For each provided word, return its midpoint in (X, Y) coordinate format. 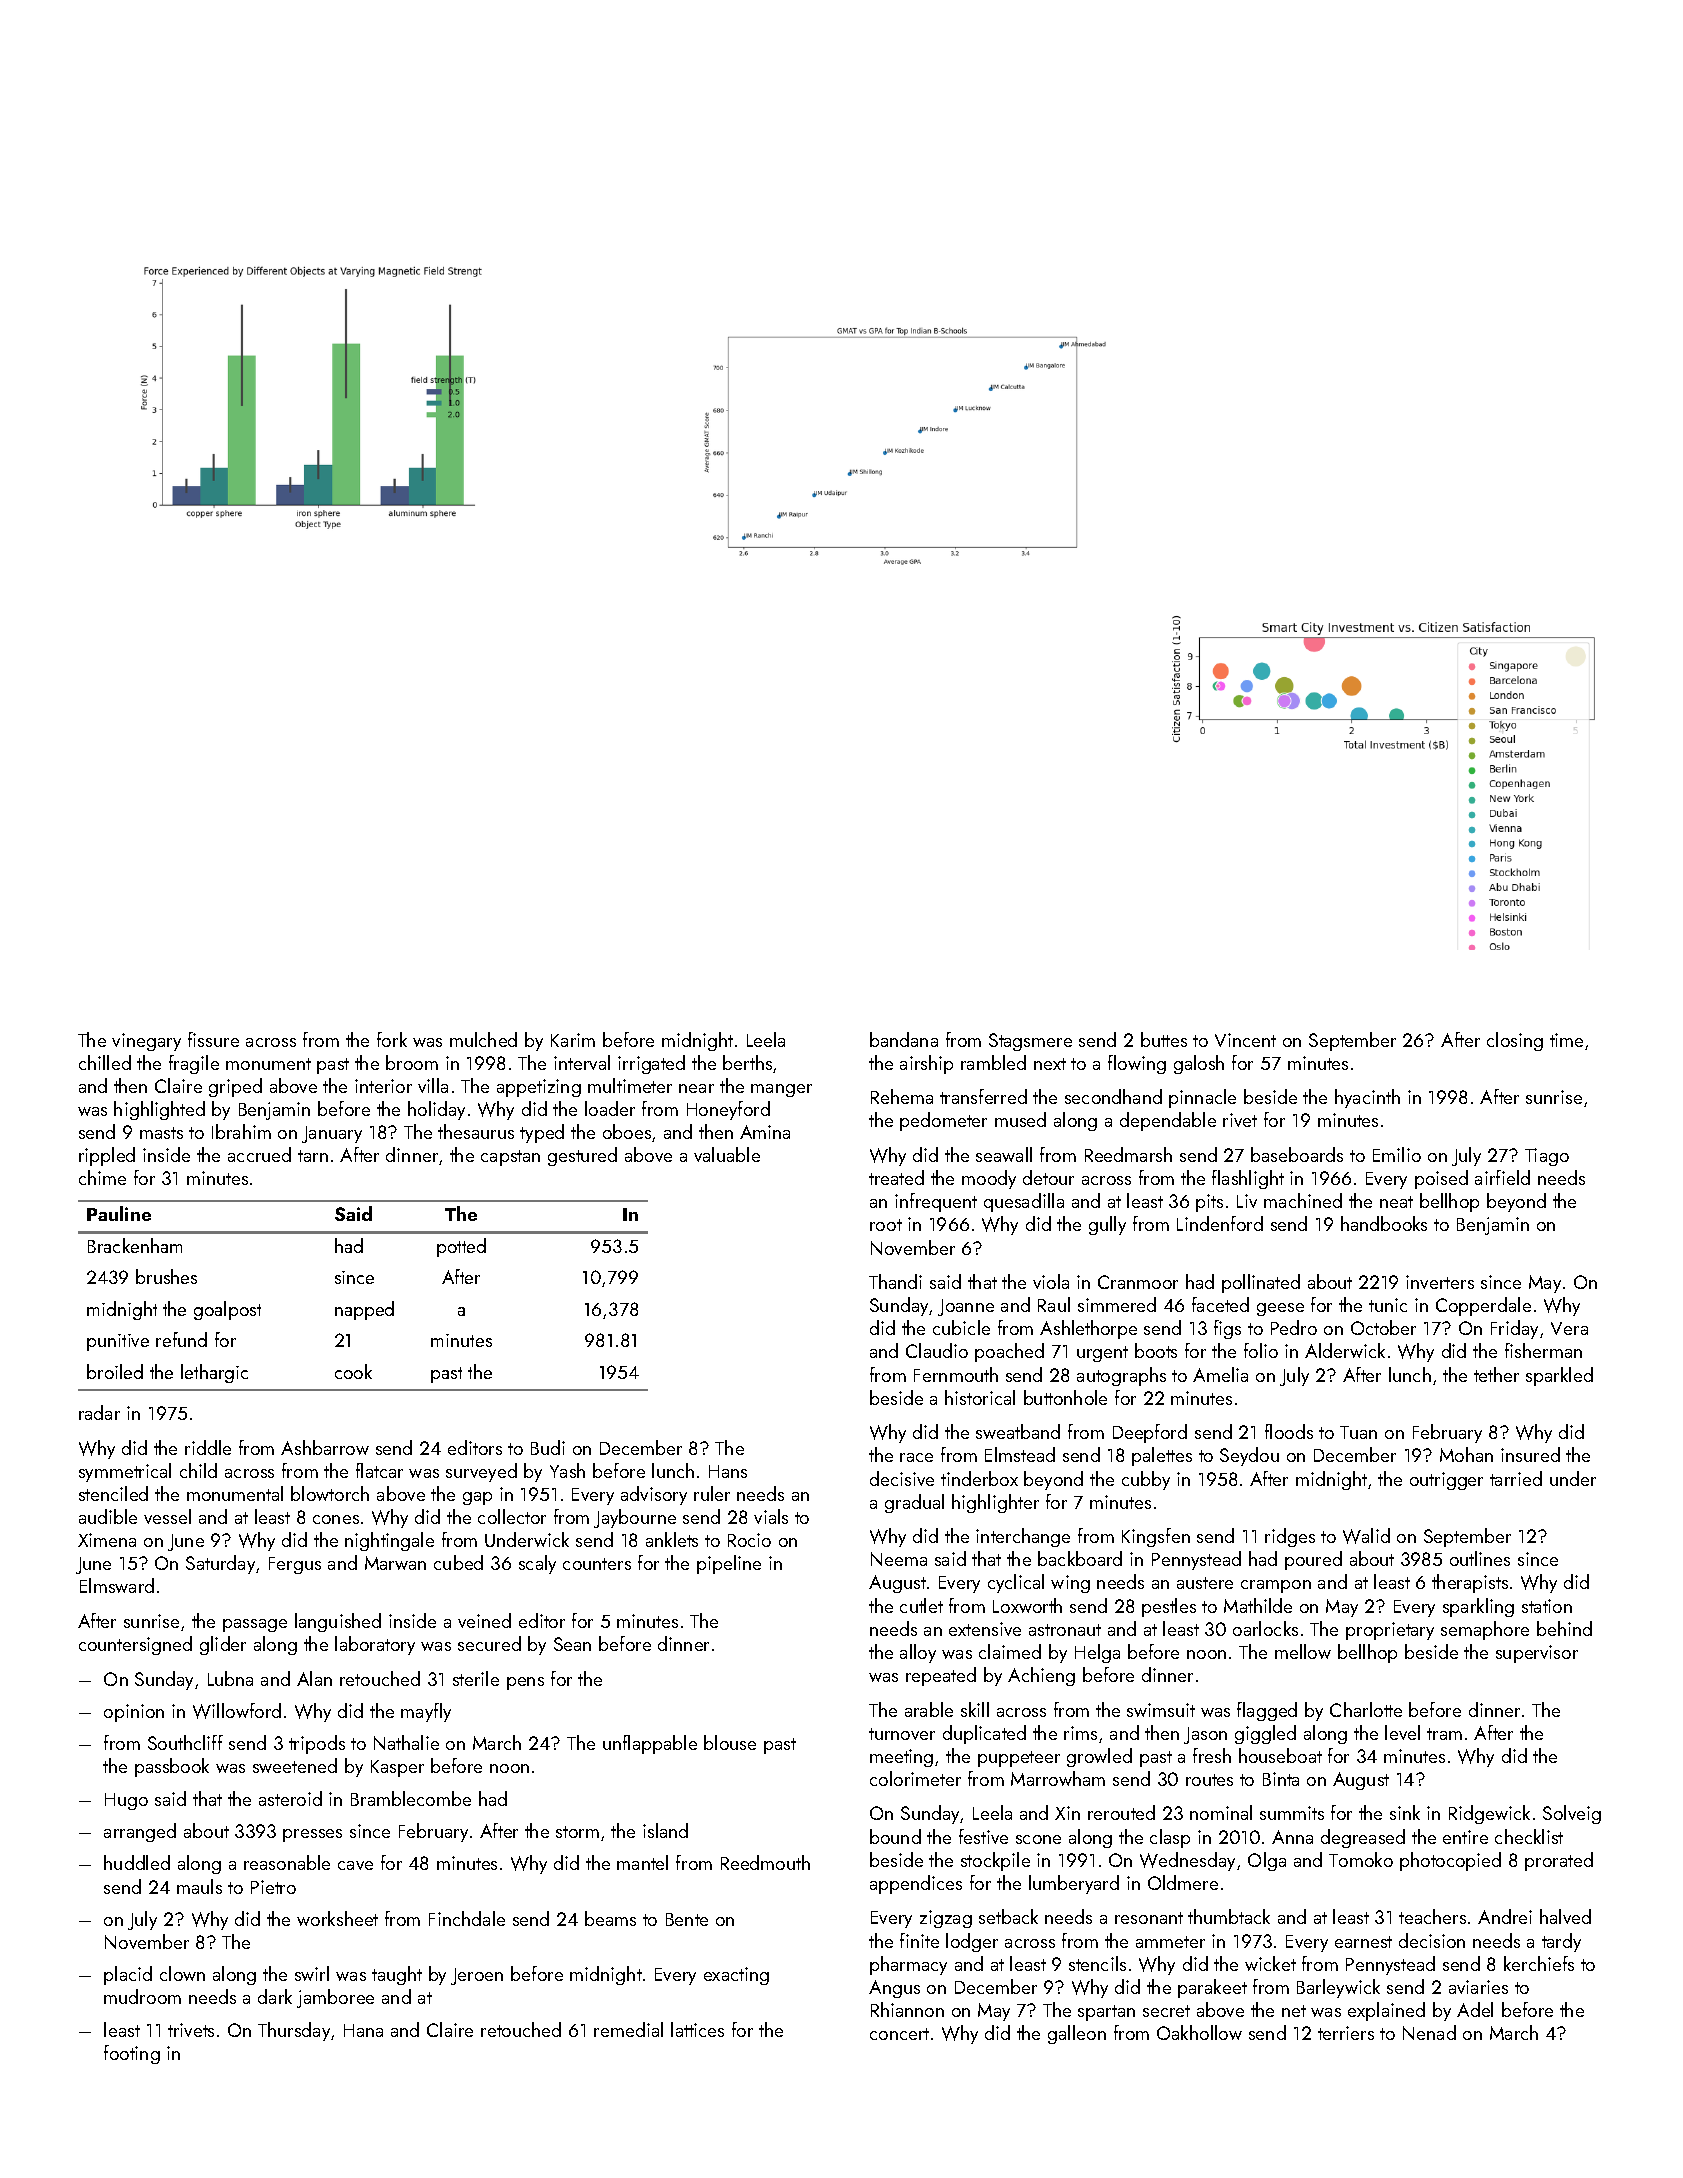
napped (364, 1310)
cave (355, 1865)
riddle (208, 1447)
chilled (105, 1062)
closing (1515, 1041)
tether (1496, 1374)
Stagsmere (1030, 1042)
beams (610, 1918)
